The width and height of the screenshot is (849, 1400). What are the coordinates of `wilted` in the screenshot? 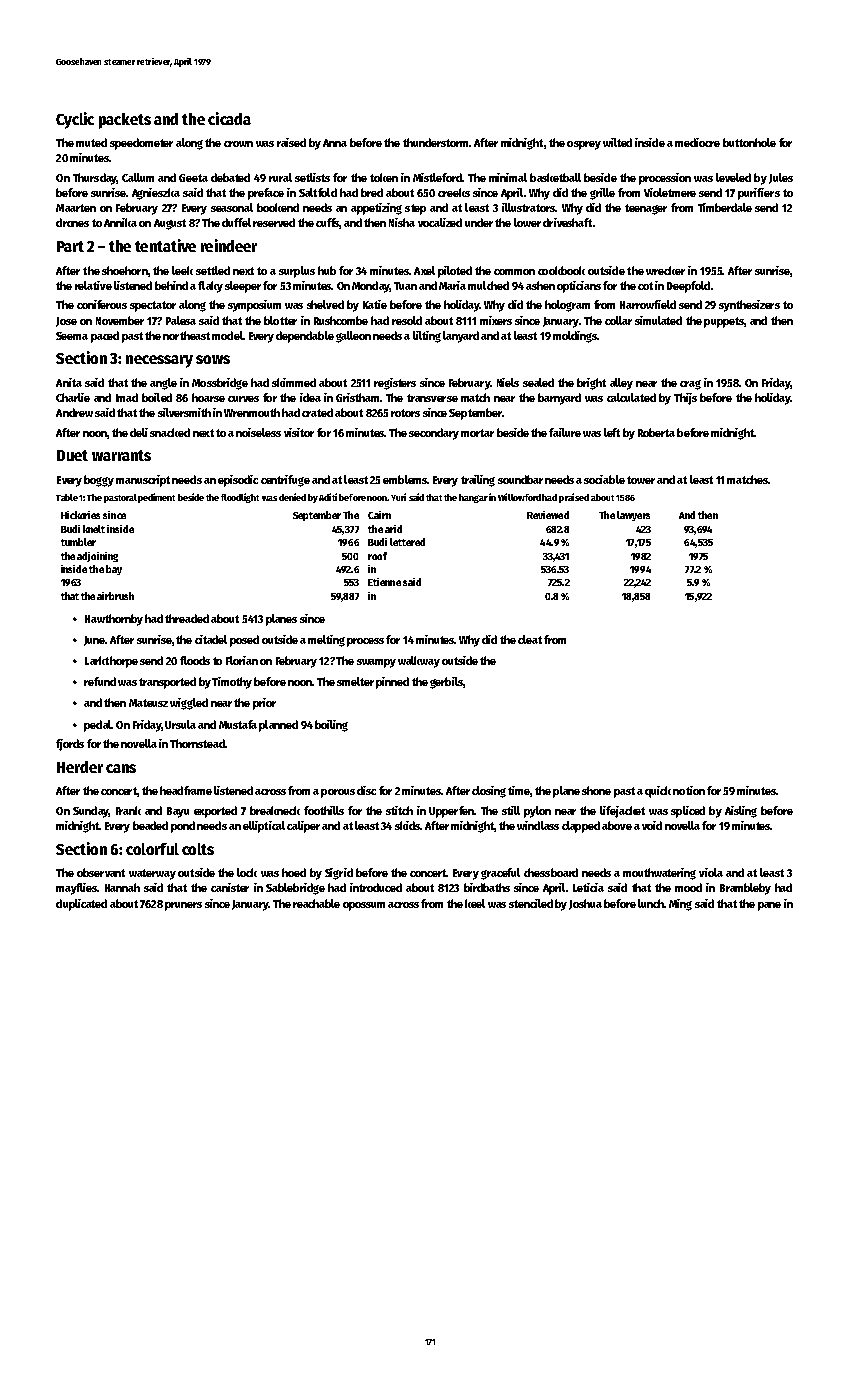 It's located at (617, 142).
